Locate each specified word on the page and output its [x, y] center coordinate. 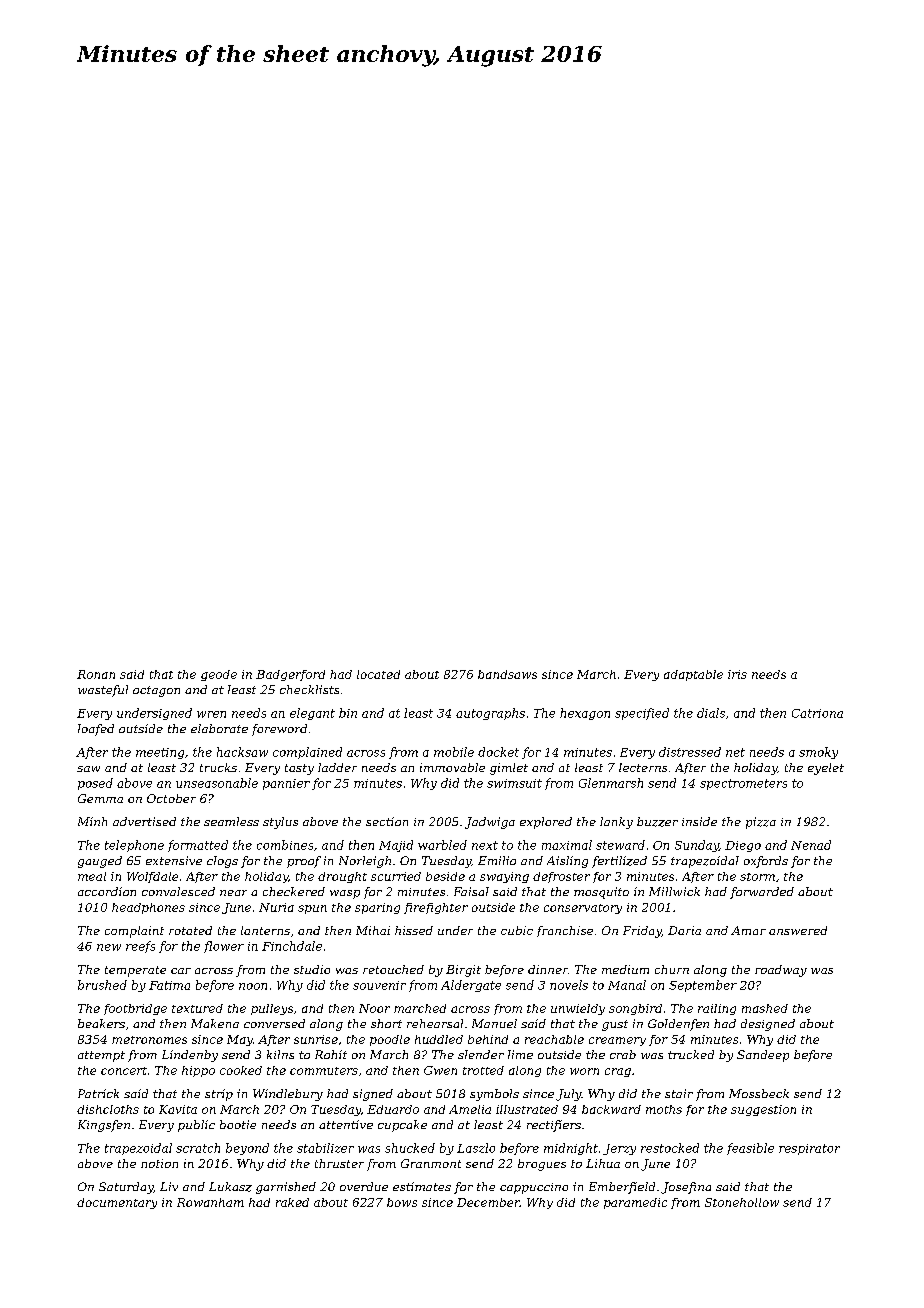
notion [159, 1163]
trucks [218, 767]
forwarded [762, 893]
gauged [100, 862]
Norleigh [365, 862]
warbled [442, 845]
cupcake [402, 1126]
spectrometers [743, 784]
